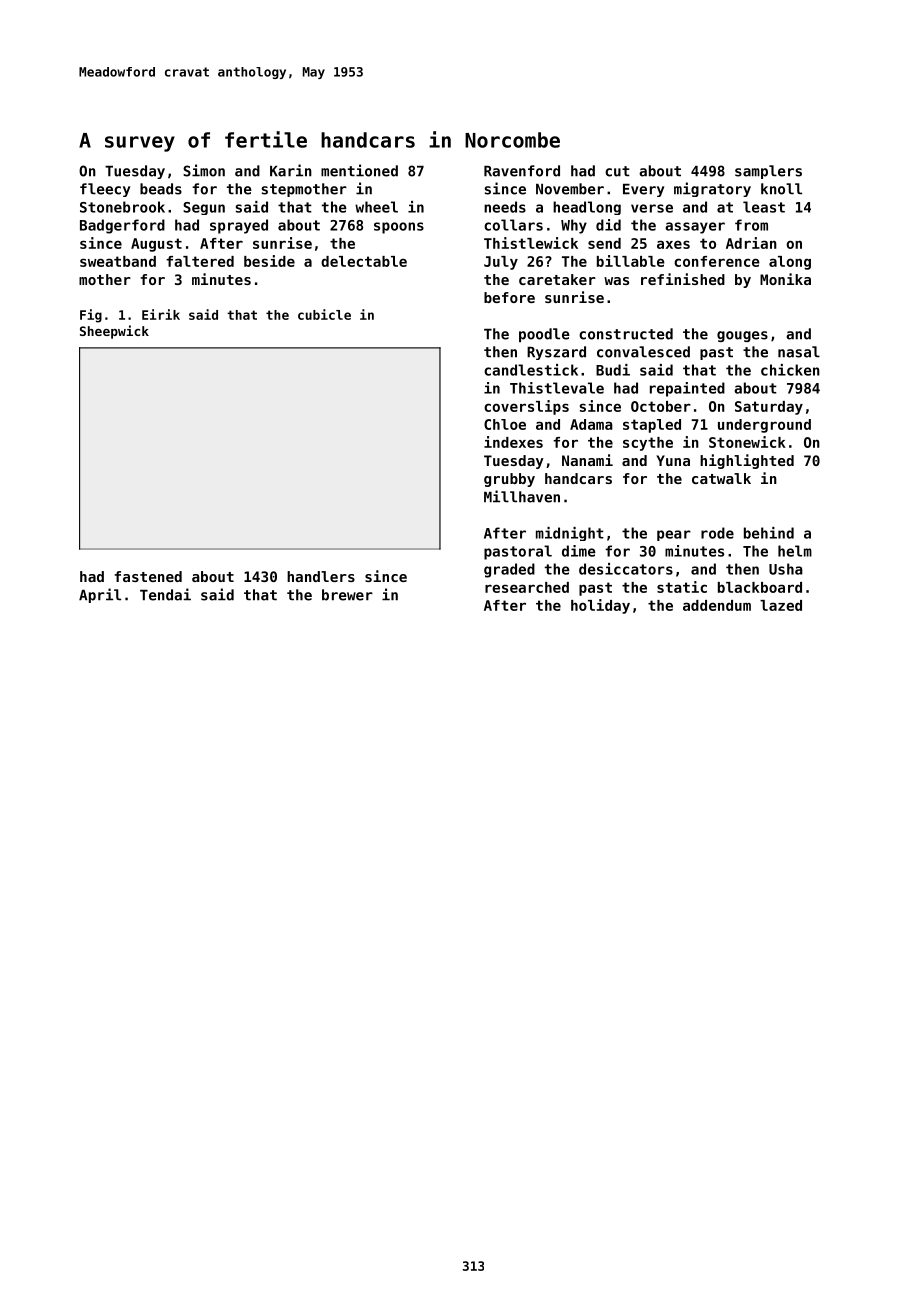 The width and height of the screenshot is (924, 1314). I want to click on knoll, so click(781, 189).
